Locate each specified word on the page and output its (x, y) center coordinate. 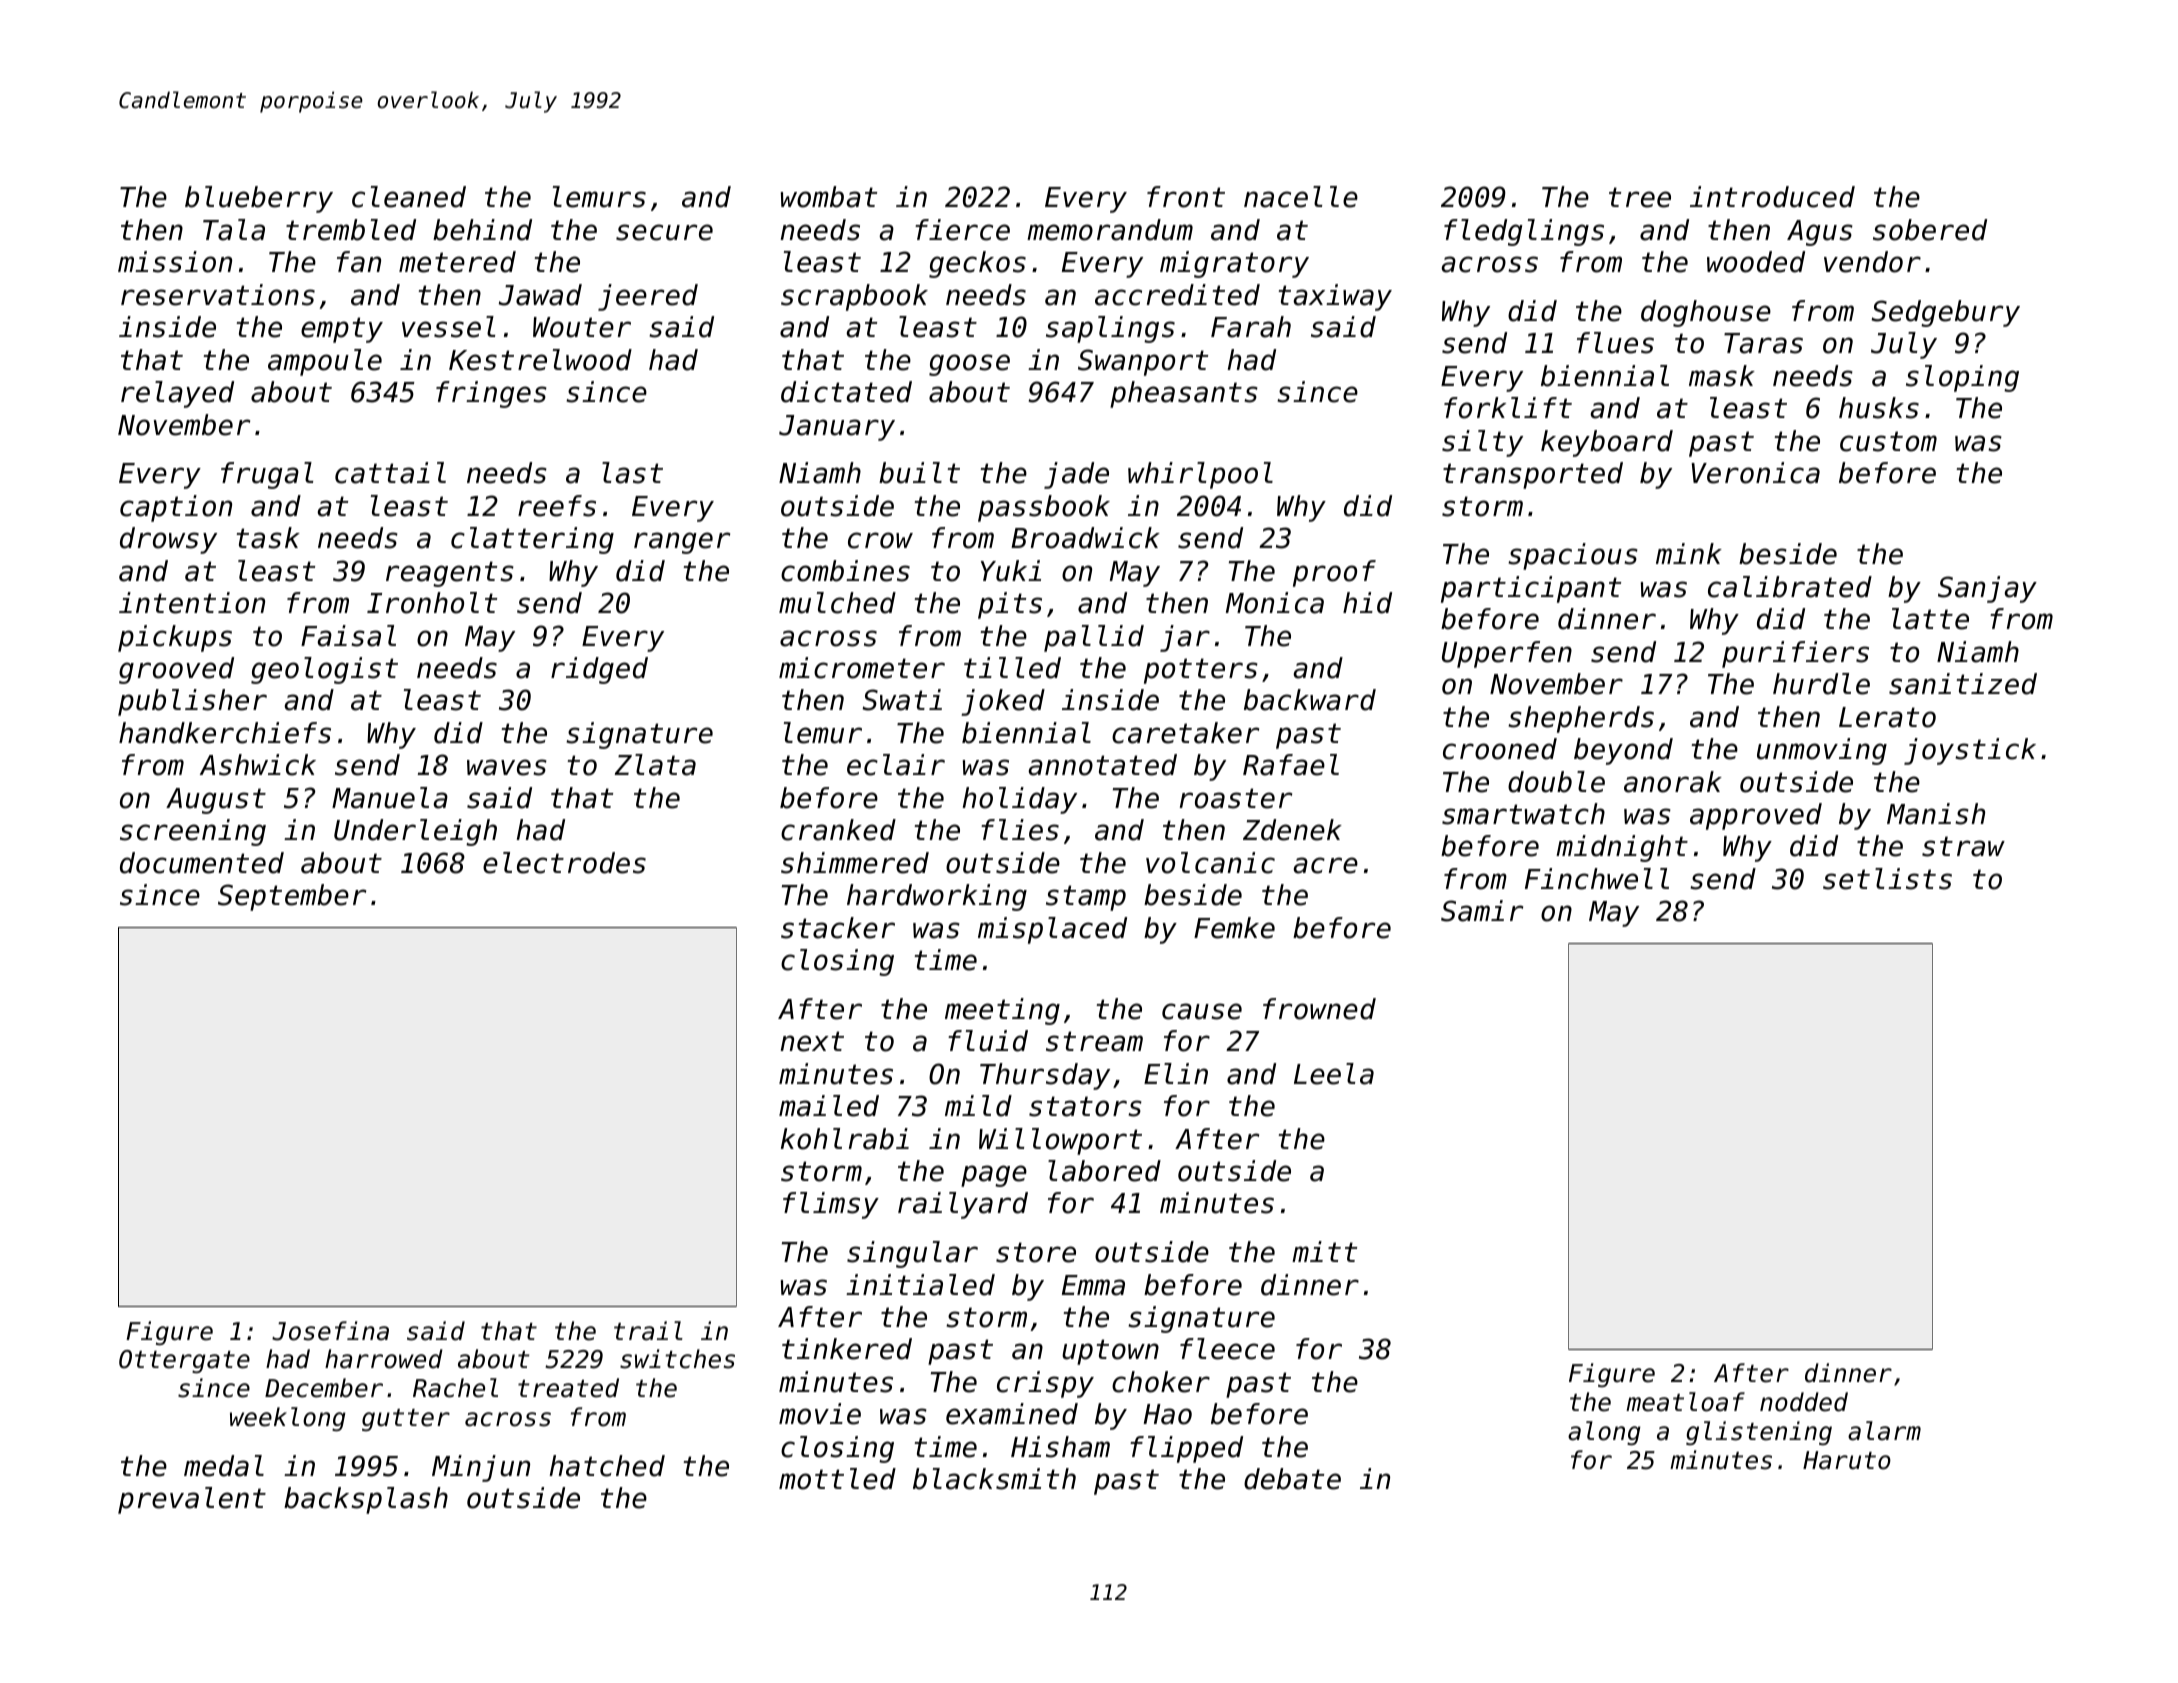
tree (1640, 197)
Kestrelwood (540, 360)
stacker (838, 928)
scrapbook (854, 297)
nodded (1804, 1402)
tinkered (847, 1349)
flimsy (831, 1205)
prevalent (192, 1500)
